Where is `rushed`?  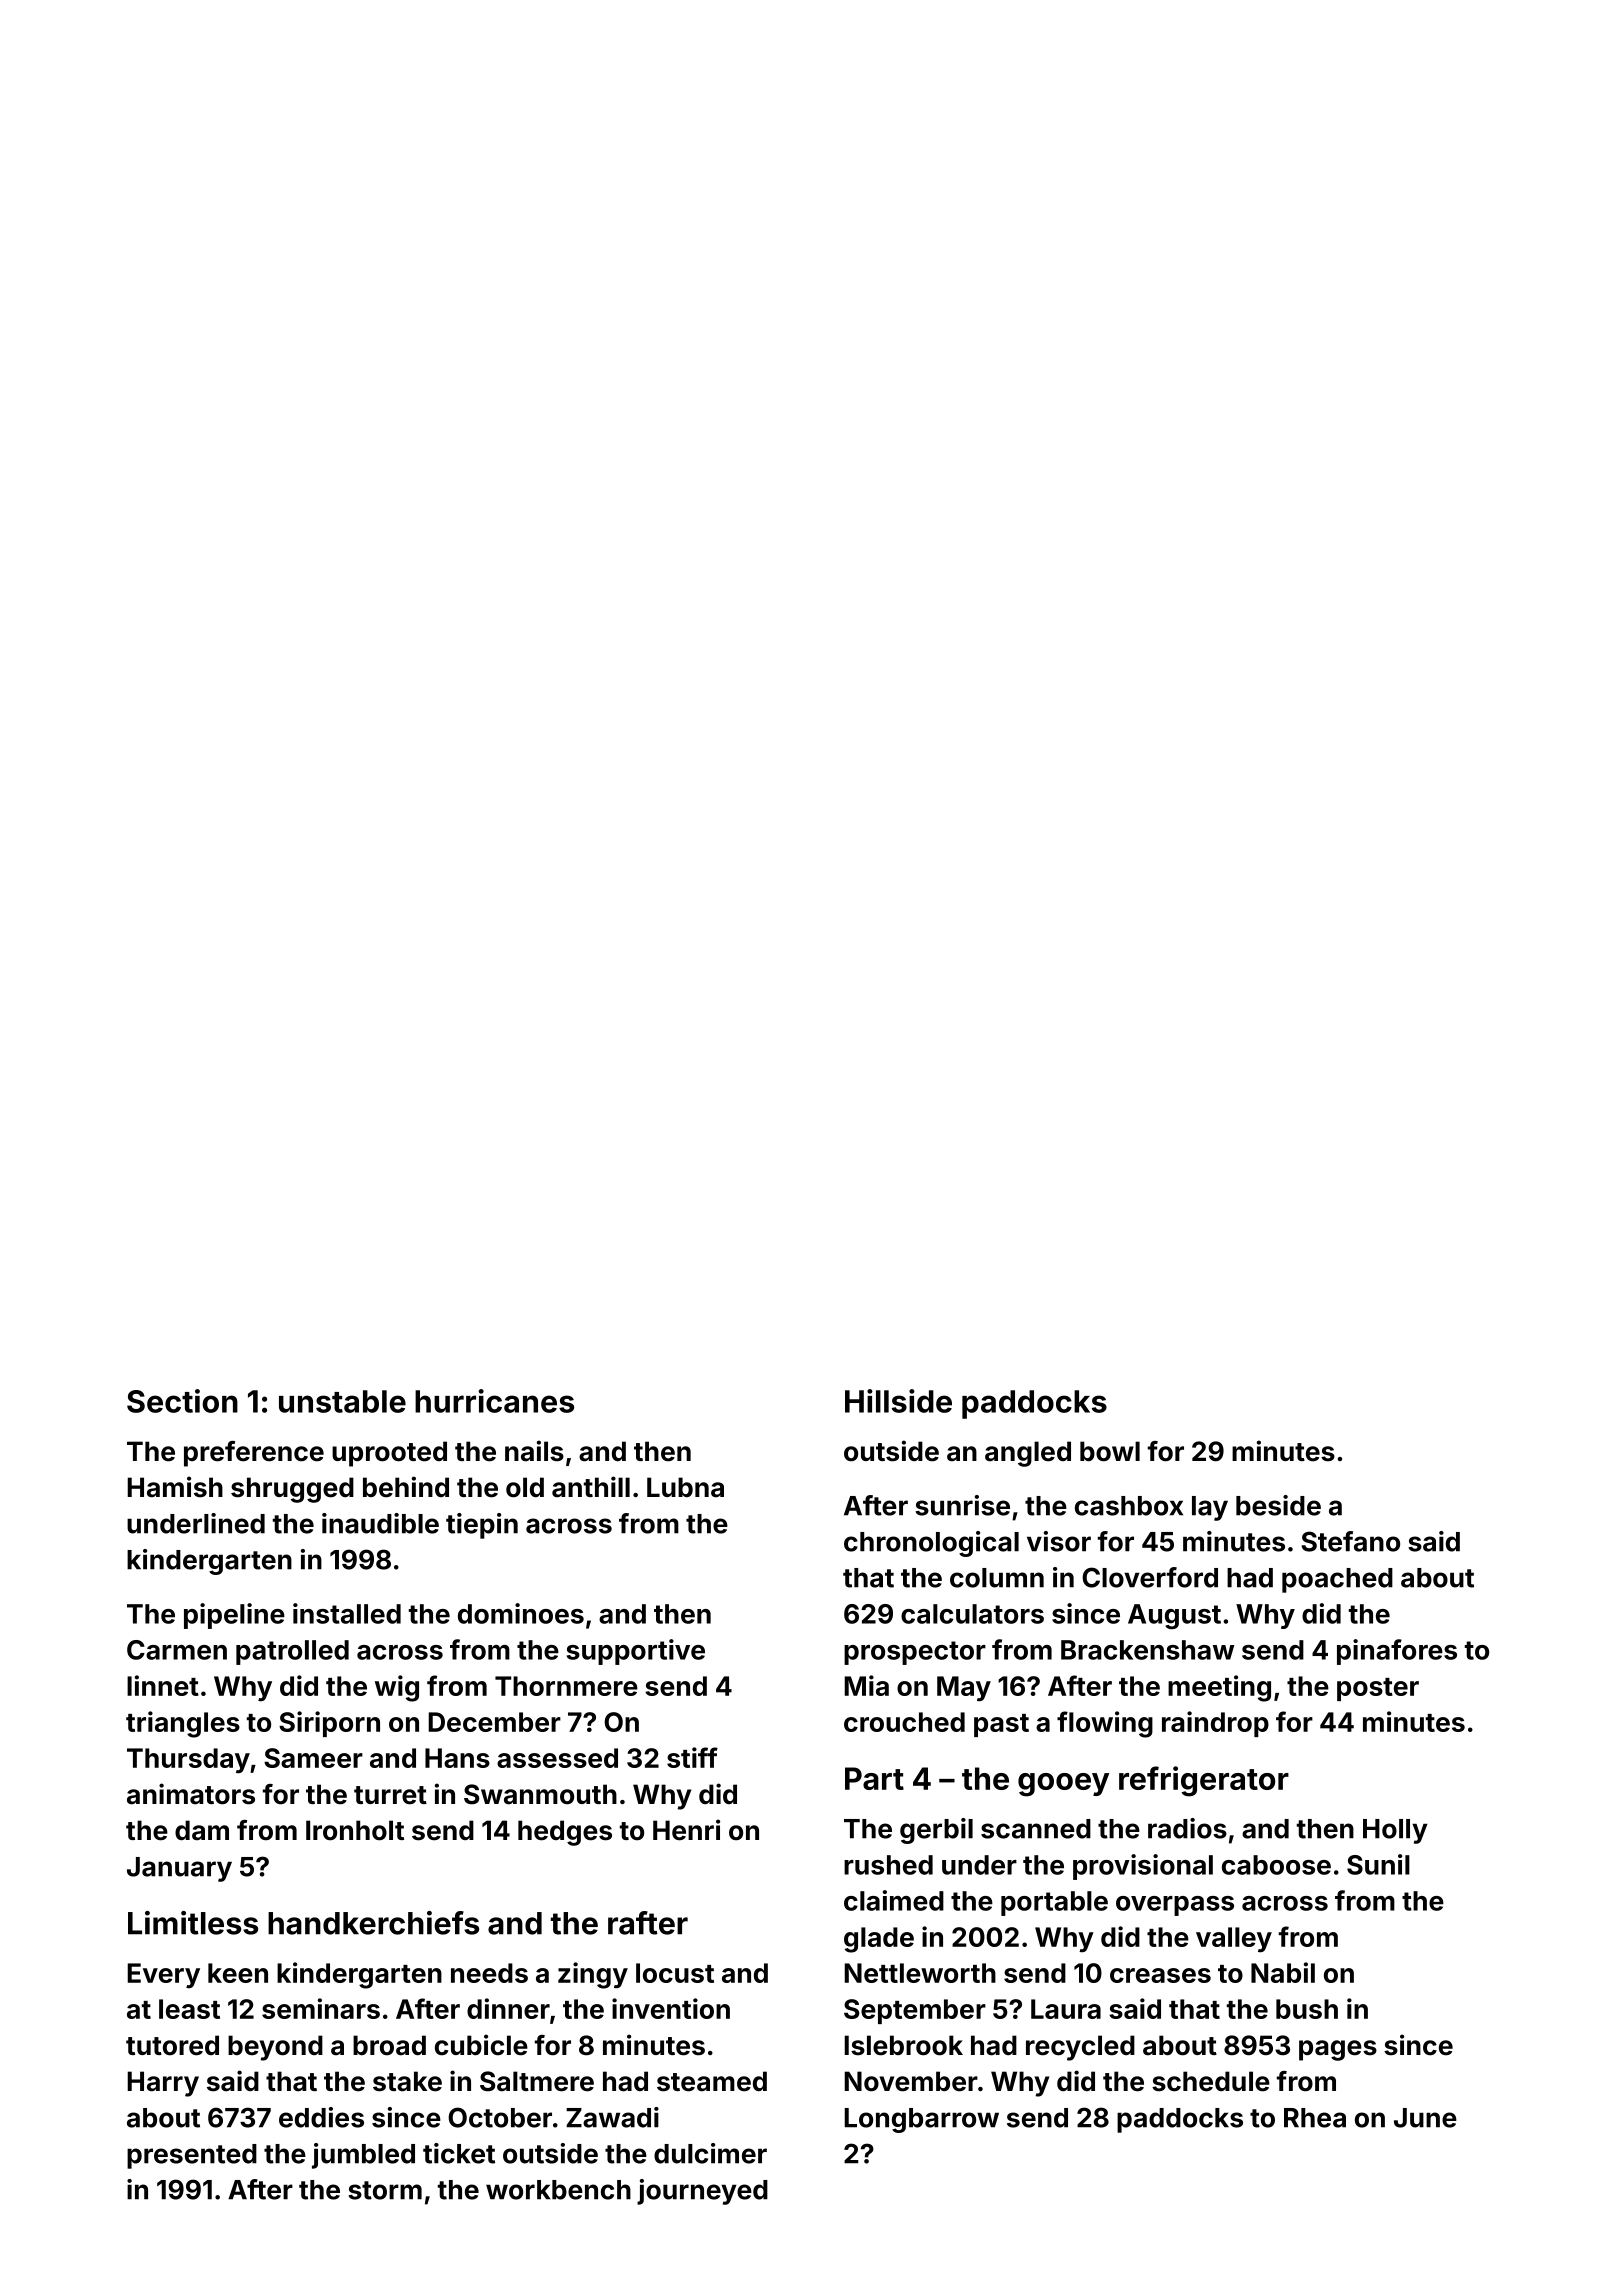 rushed is located at coordinates (888, 1865).
